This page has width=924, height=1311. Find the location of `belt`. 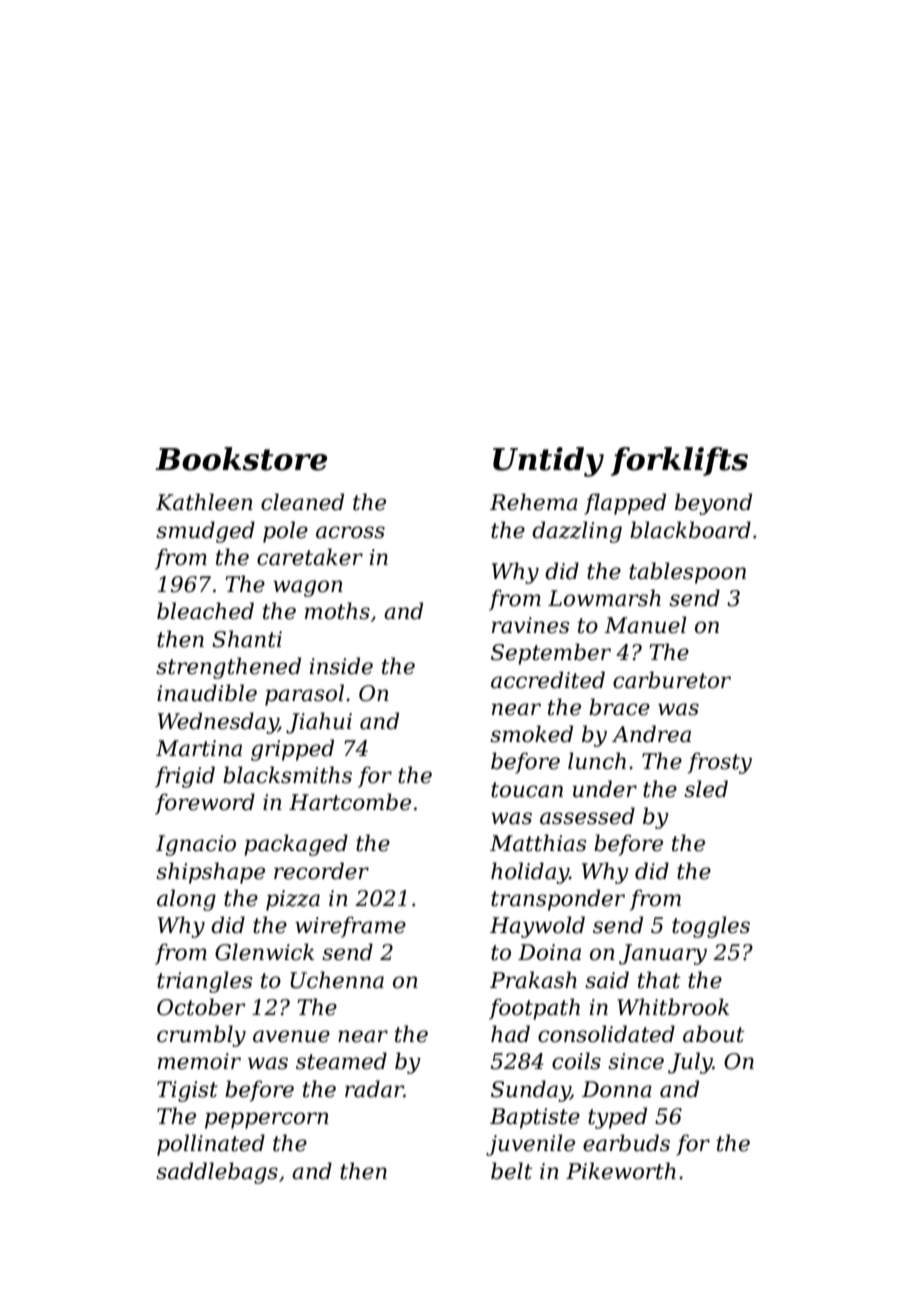

belt is located at coordinates (512, 1171).
